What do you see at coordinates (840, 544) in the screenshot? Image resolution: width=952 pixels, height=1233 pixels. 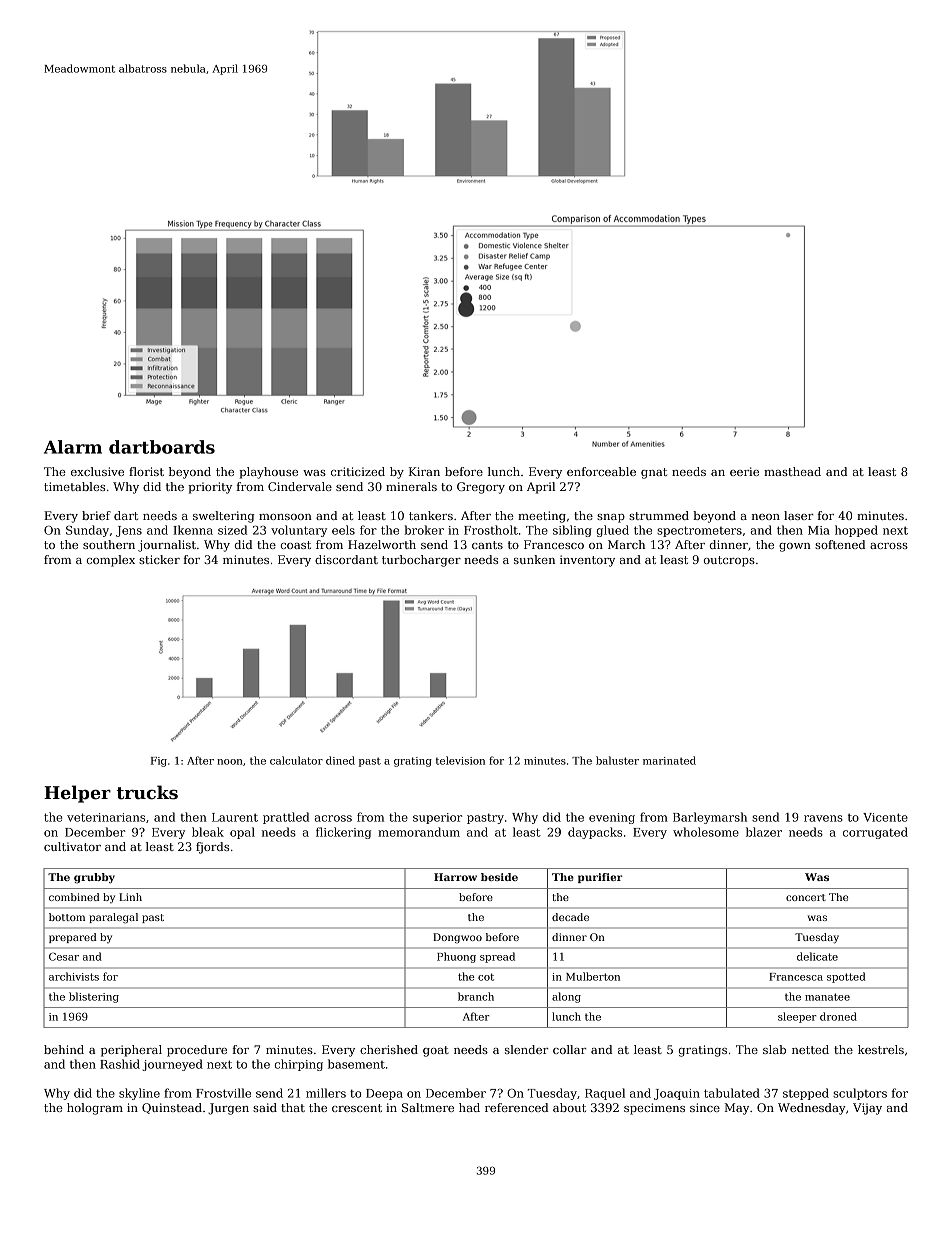 I see `softened` at bounding box center [840, 544].
